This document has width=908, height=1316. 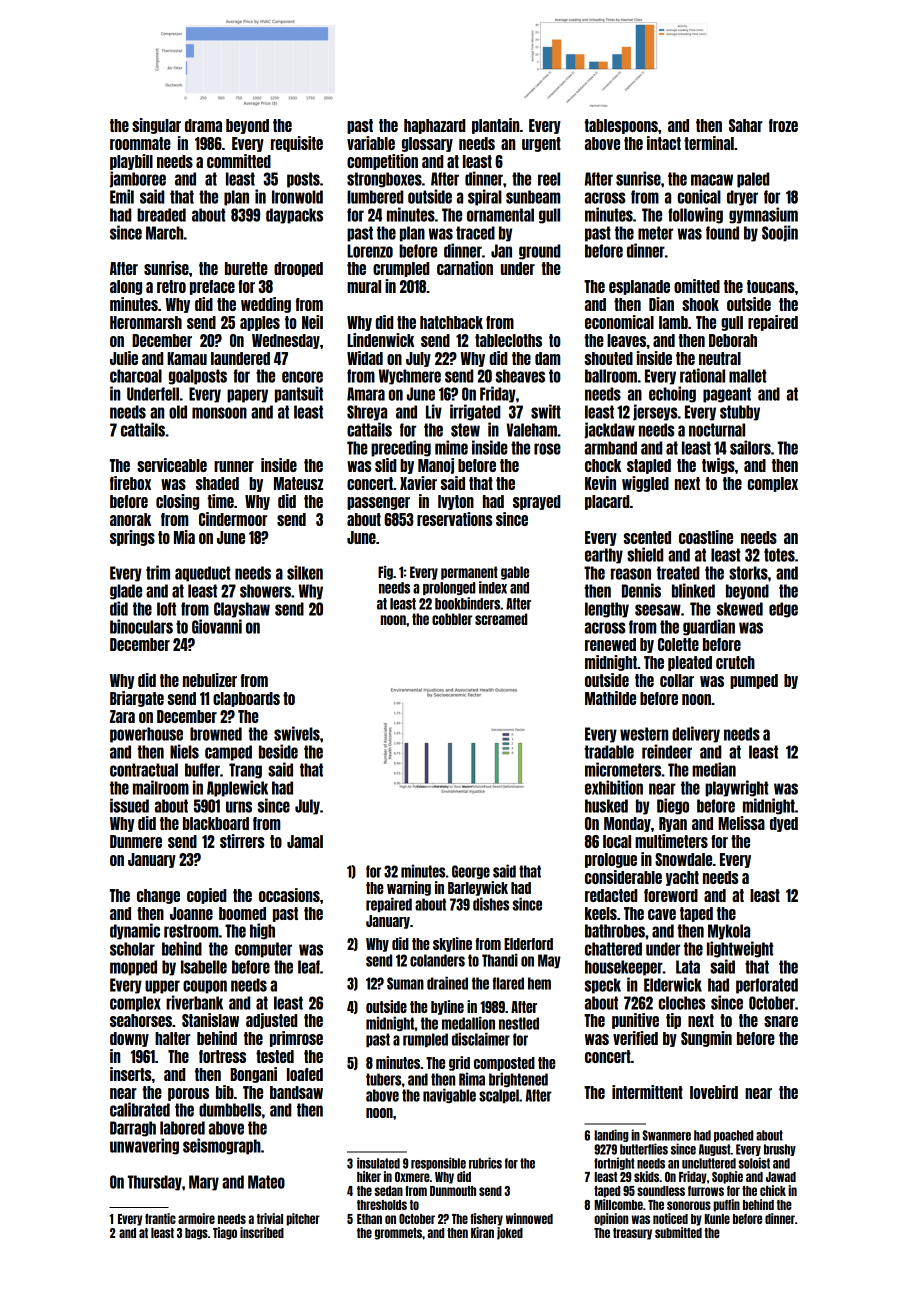 What do you see at coordinates (452, 619) in the document?
I see `cobbler` at bounding box center [452, 619].
